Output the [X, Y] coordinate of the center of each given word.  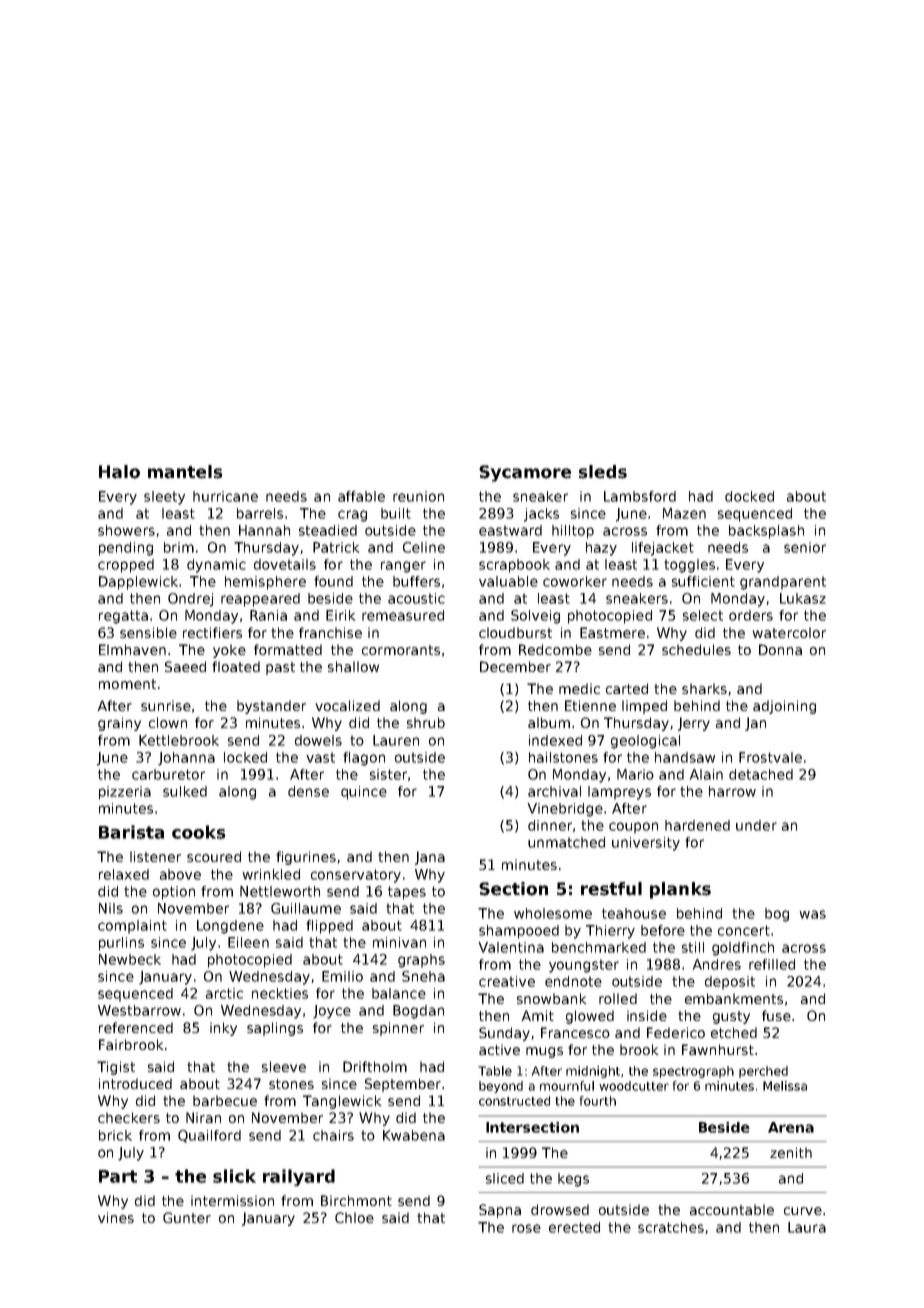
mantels [185, 472]
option [174, 893]
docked [749, 496]
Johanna [186, 759]
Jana [430, 858]
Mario [635, 774]
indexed [555, 740]
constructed [514, 1101]
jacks [541, 515]
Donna [780, 649]
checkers [129, 1117]
